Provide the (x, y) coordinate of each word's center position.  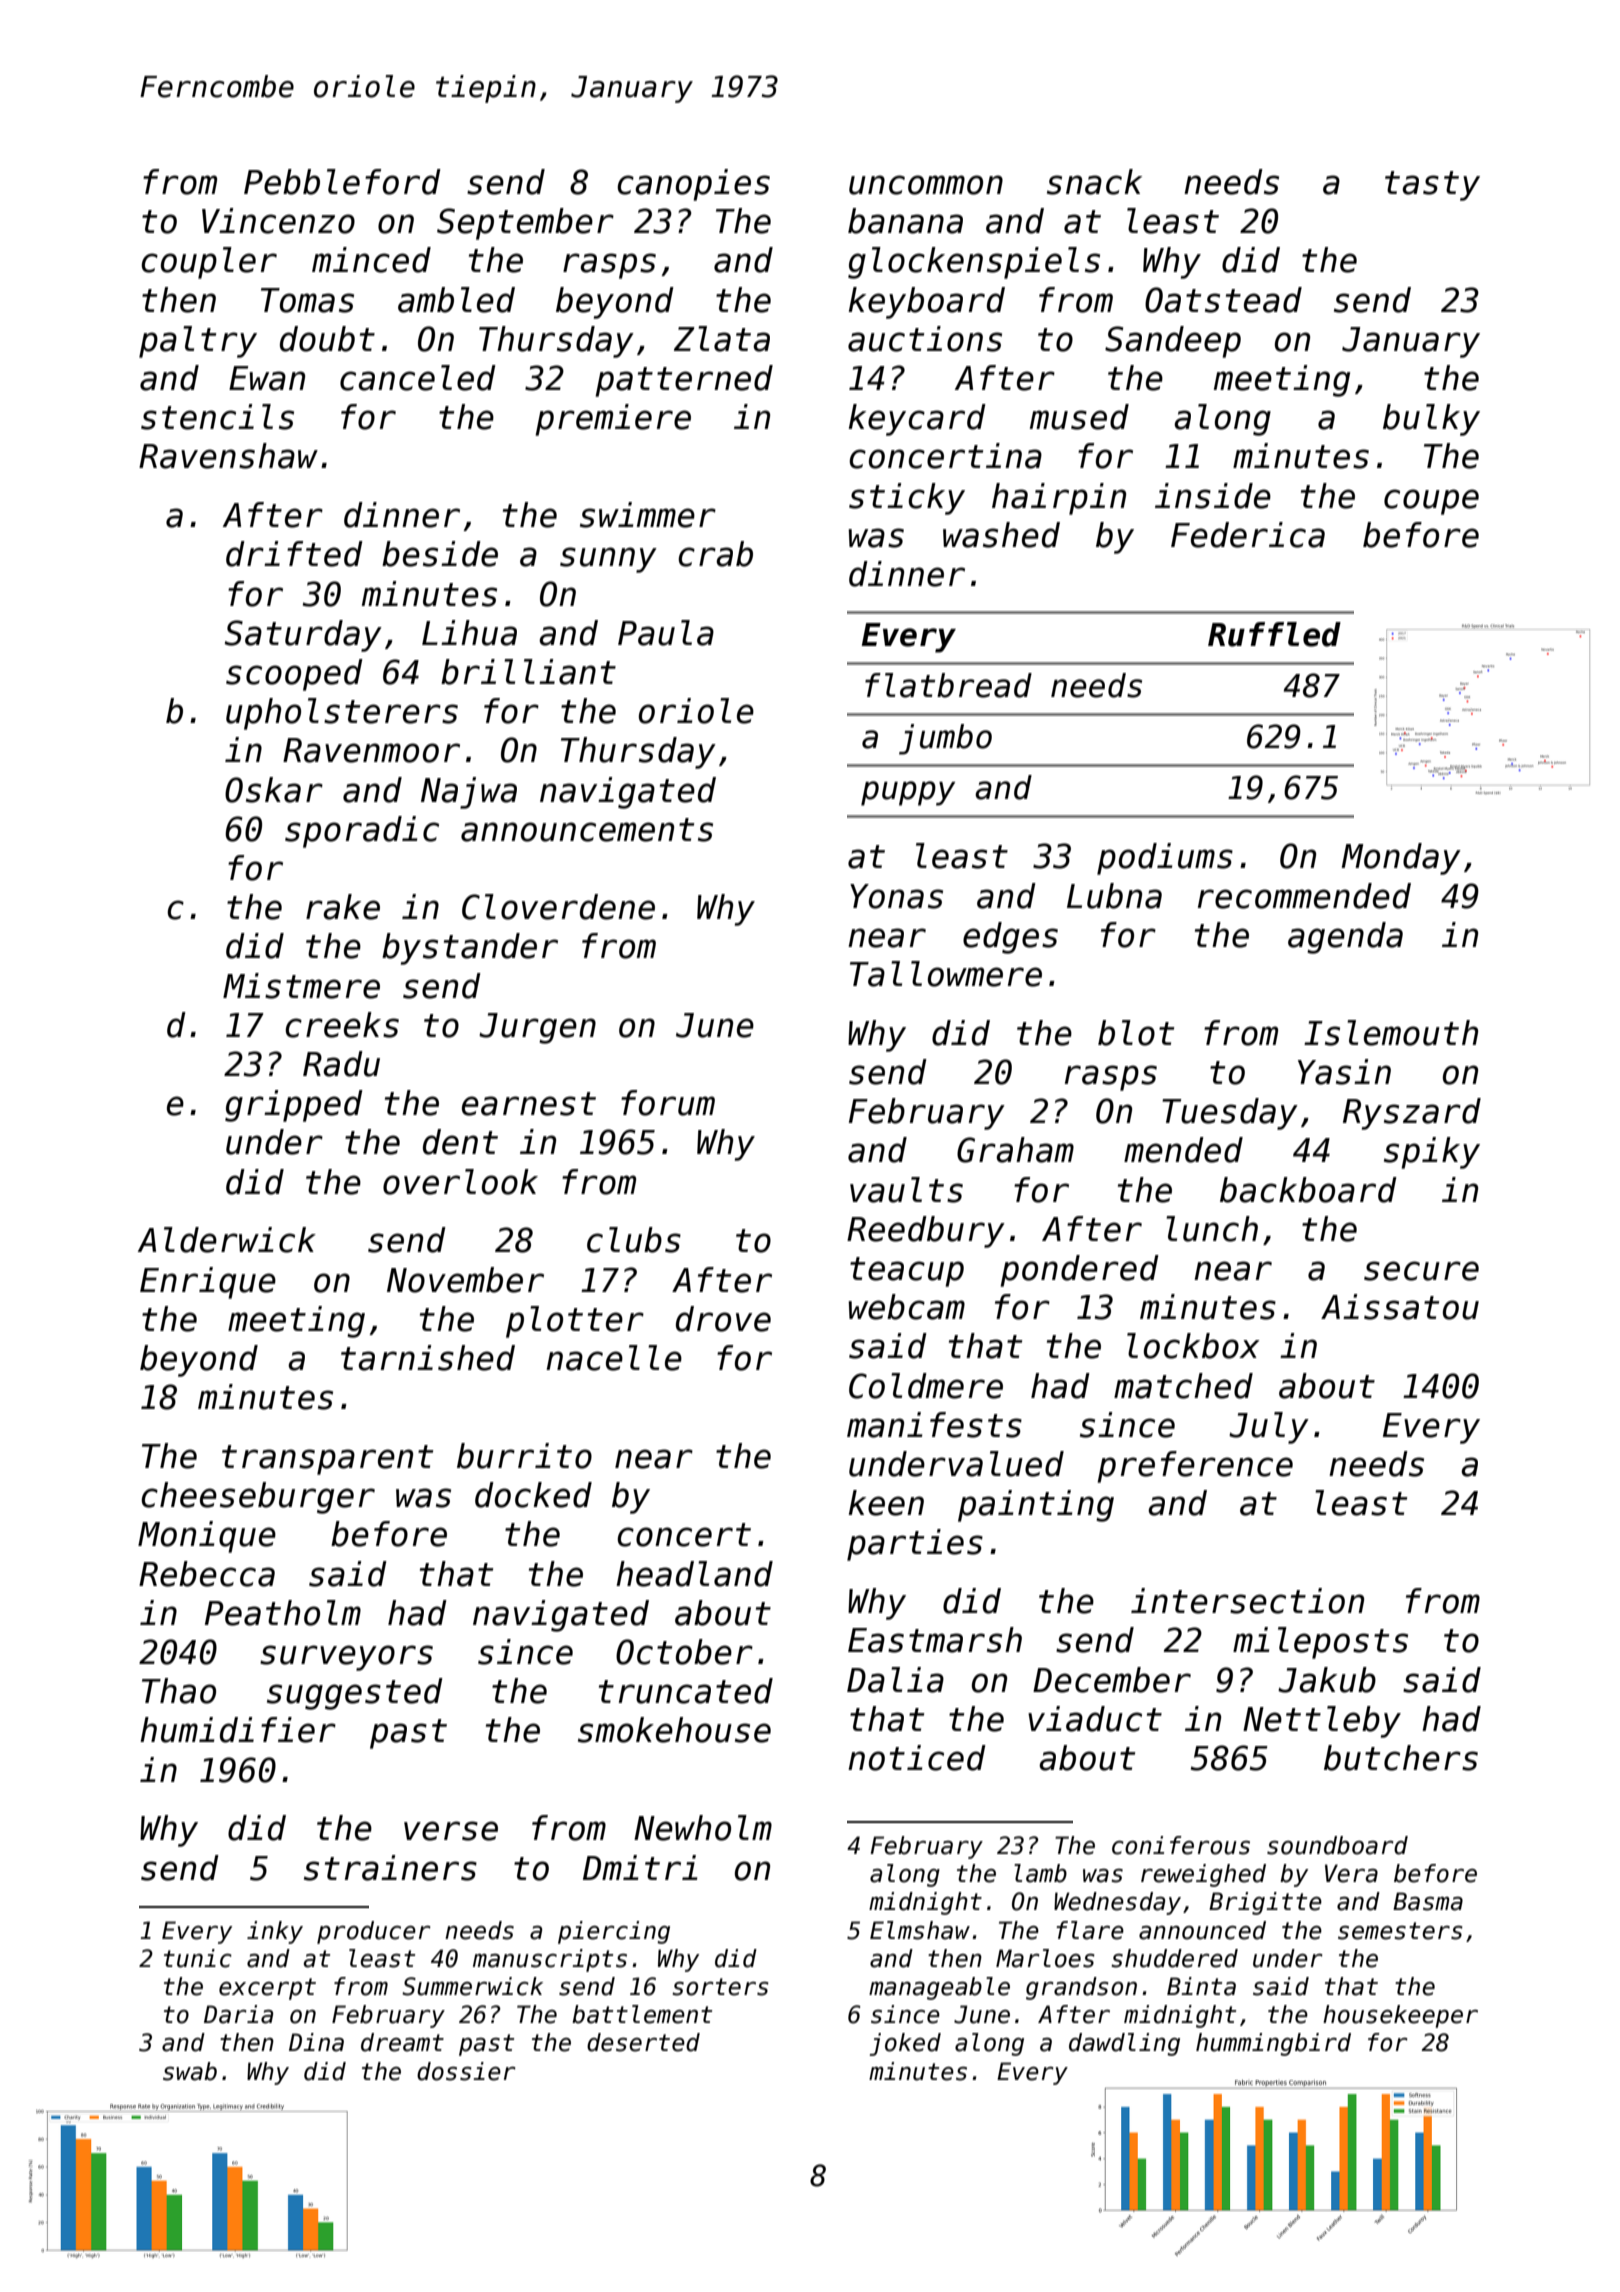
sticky (907, 499)
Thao (179, 1691)
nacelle (614, 1358)
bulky (1431, 420)
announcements (587, 830)
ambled (456, 300)
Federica (1248, 535)
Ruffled (1274, 634)
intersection (1247, 1601)
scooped (294, 675)
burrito (524, 1456)
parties (915, 1545)
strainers (390, 1868)
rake (343, 907)
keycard (917, 420)
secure (1421, 1271)
